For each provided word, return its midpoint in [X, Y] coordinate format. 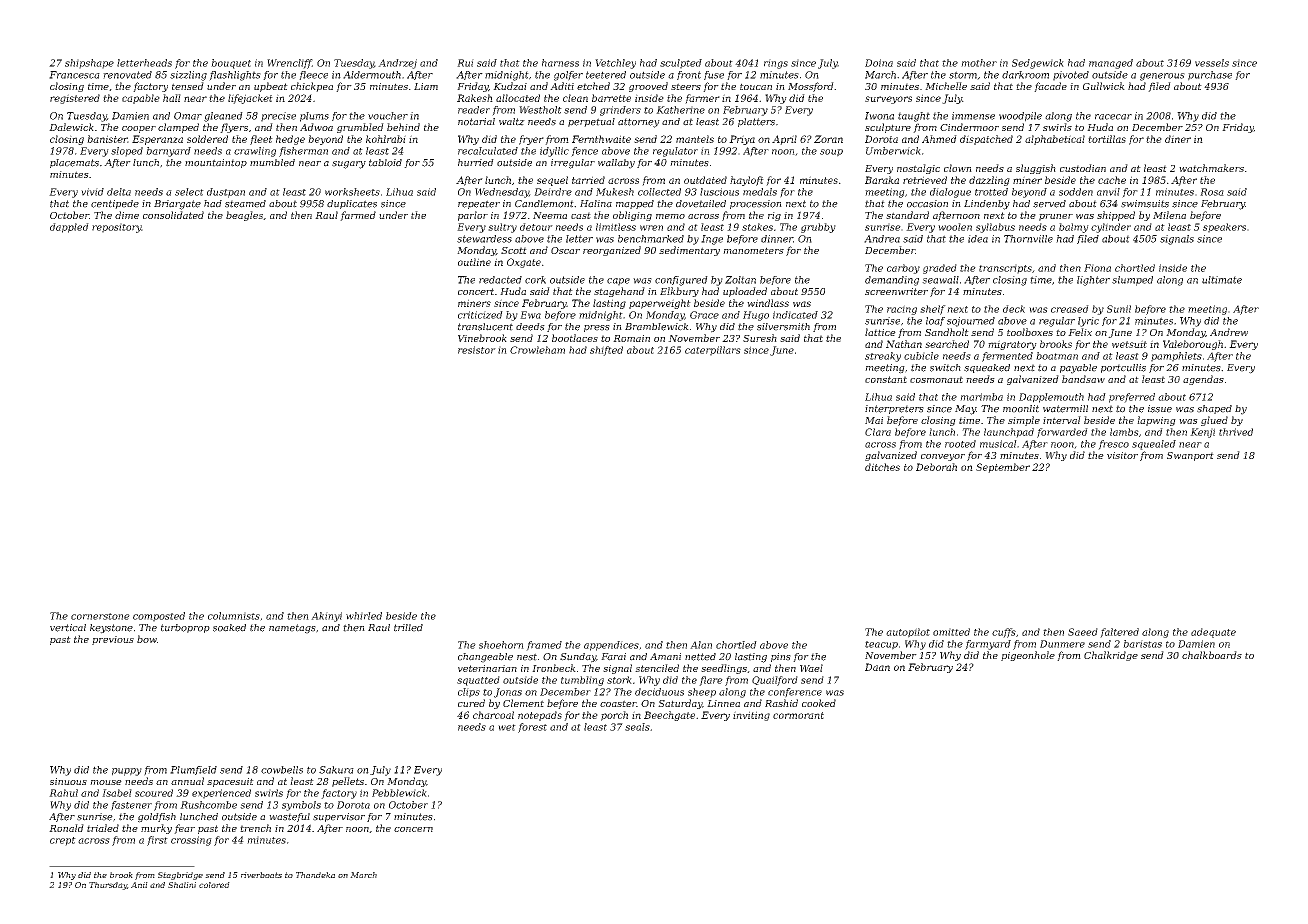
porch [614, 716]
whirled [364, 616]
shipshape [89, 64]
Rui [465, 63]
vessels [1212, 63]
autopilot [908, 633]
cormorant [798, 715]
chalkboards [1212, 655]
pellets [348, 782]
